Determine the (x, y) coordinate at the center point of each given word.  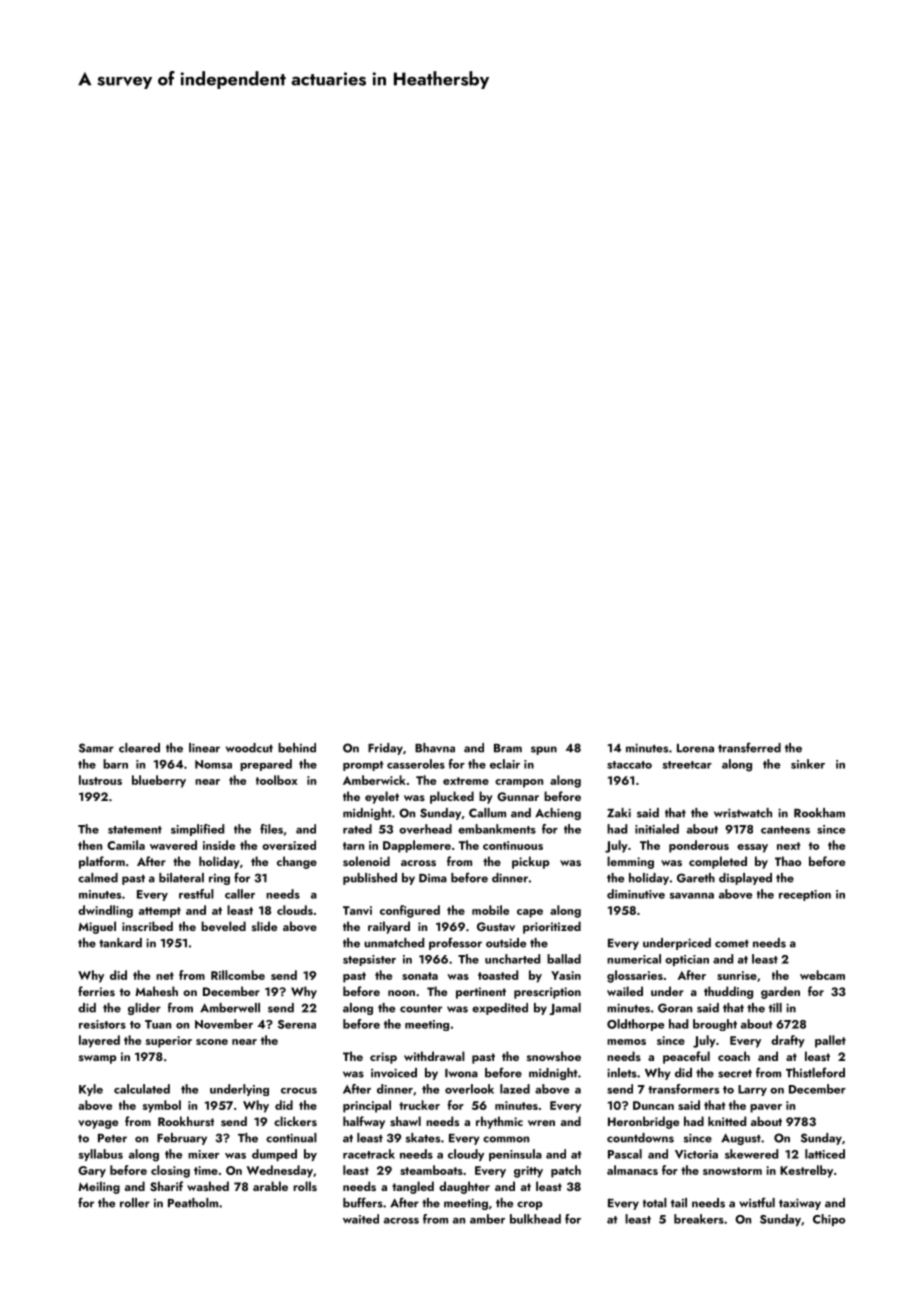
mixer (203, 1154)
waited (361, 1219)
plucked (452, 797)
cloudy (466, 1155)
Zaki (619, 813)
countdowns (640, 1138)
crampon (519, 783)
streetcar (687, 765)
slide (264, 926)
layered (99, 1041)
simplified (197, 830)
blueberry (159, 781)
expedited (500, 1009)
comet (732, 944)
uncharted (512, 959)
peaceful (686, 1057)
